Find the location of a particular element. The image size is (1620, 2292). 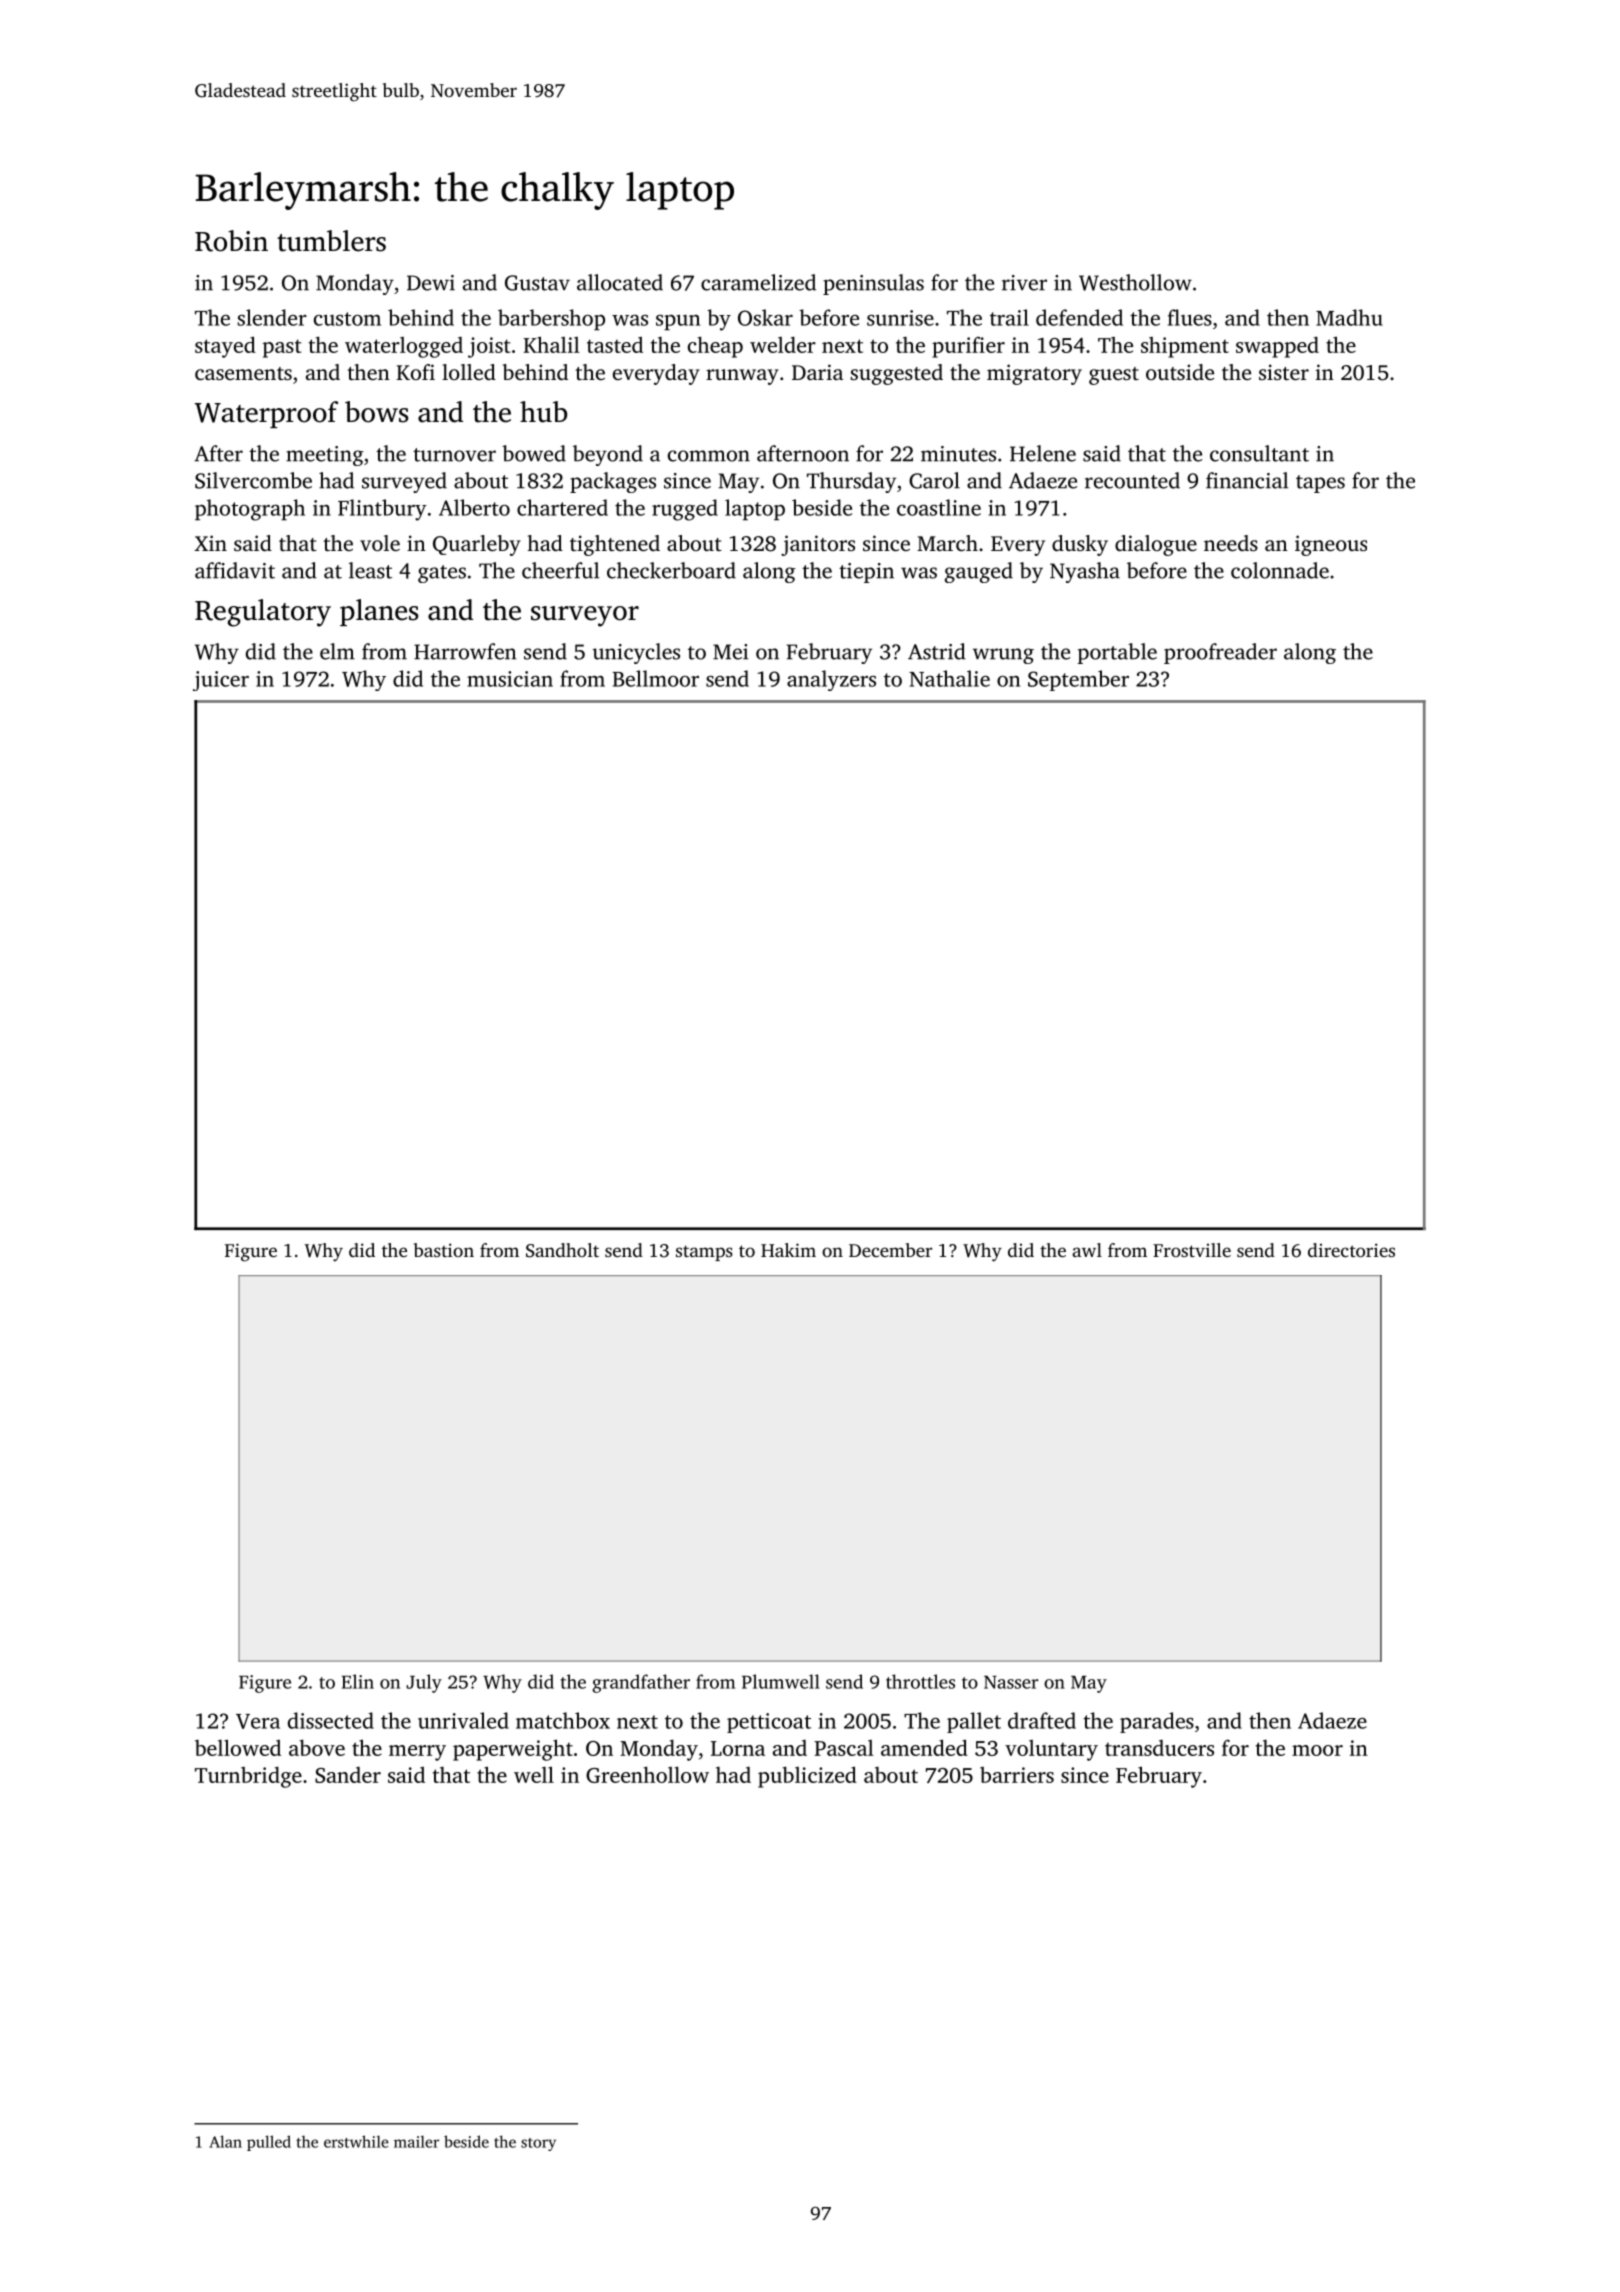

awl is located at coordinates (1087, 1250).
